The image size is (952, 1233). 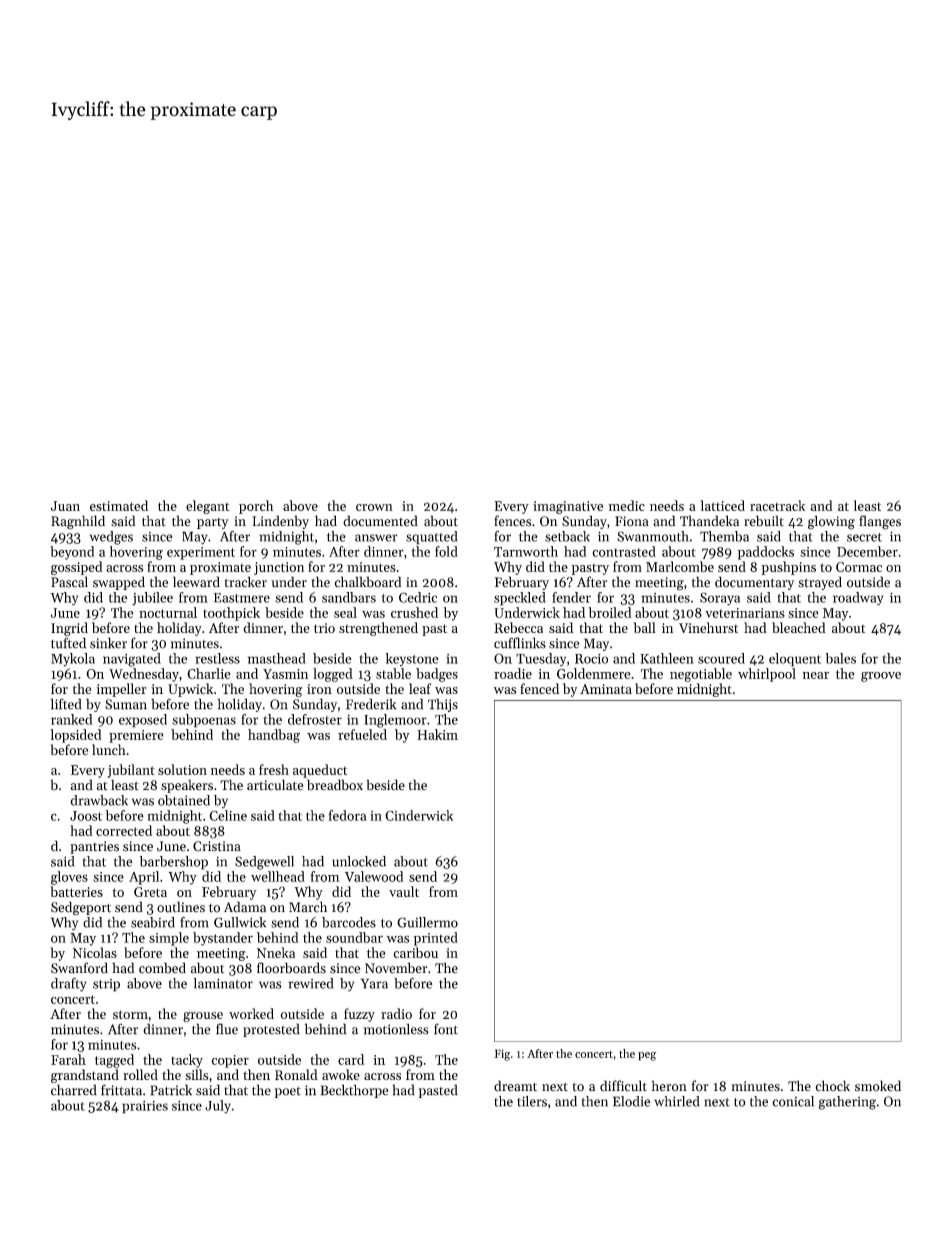 What do you see at coordinates (94, 847) in the screenshot?
I see `pantries` at bounding box center [94, 847].
